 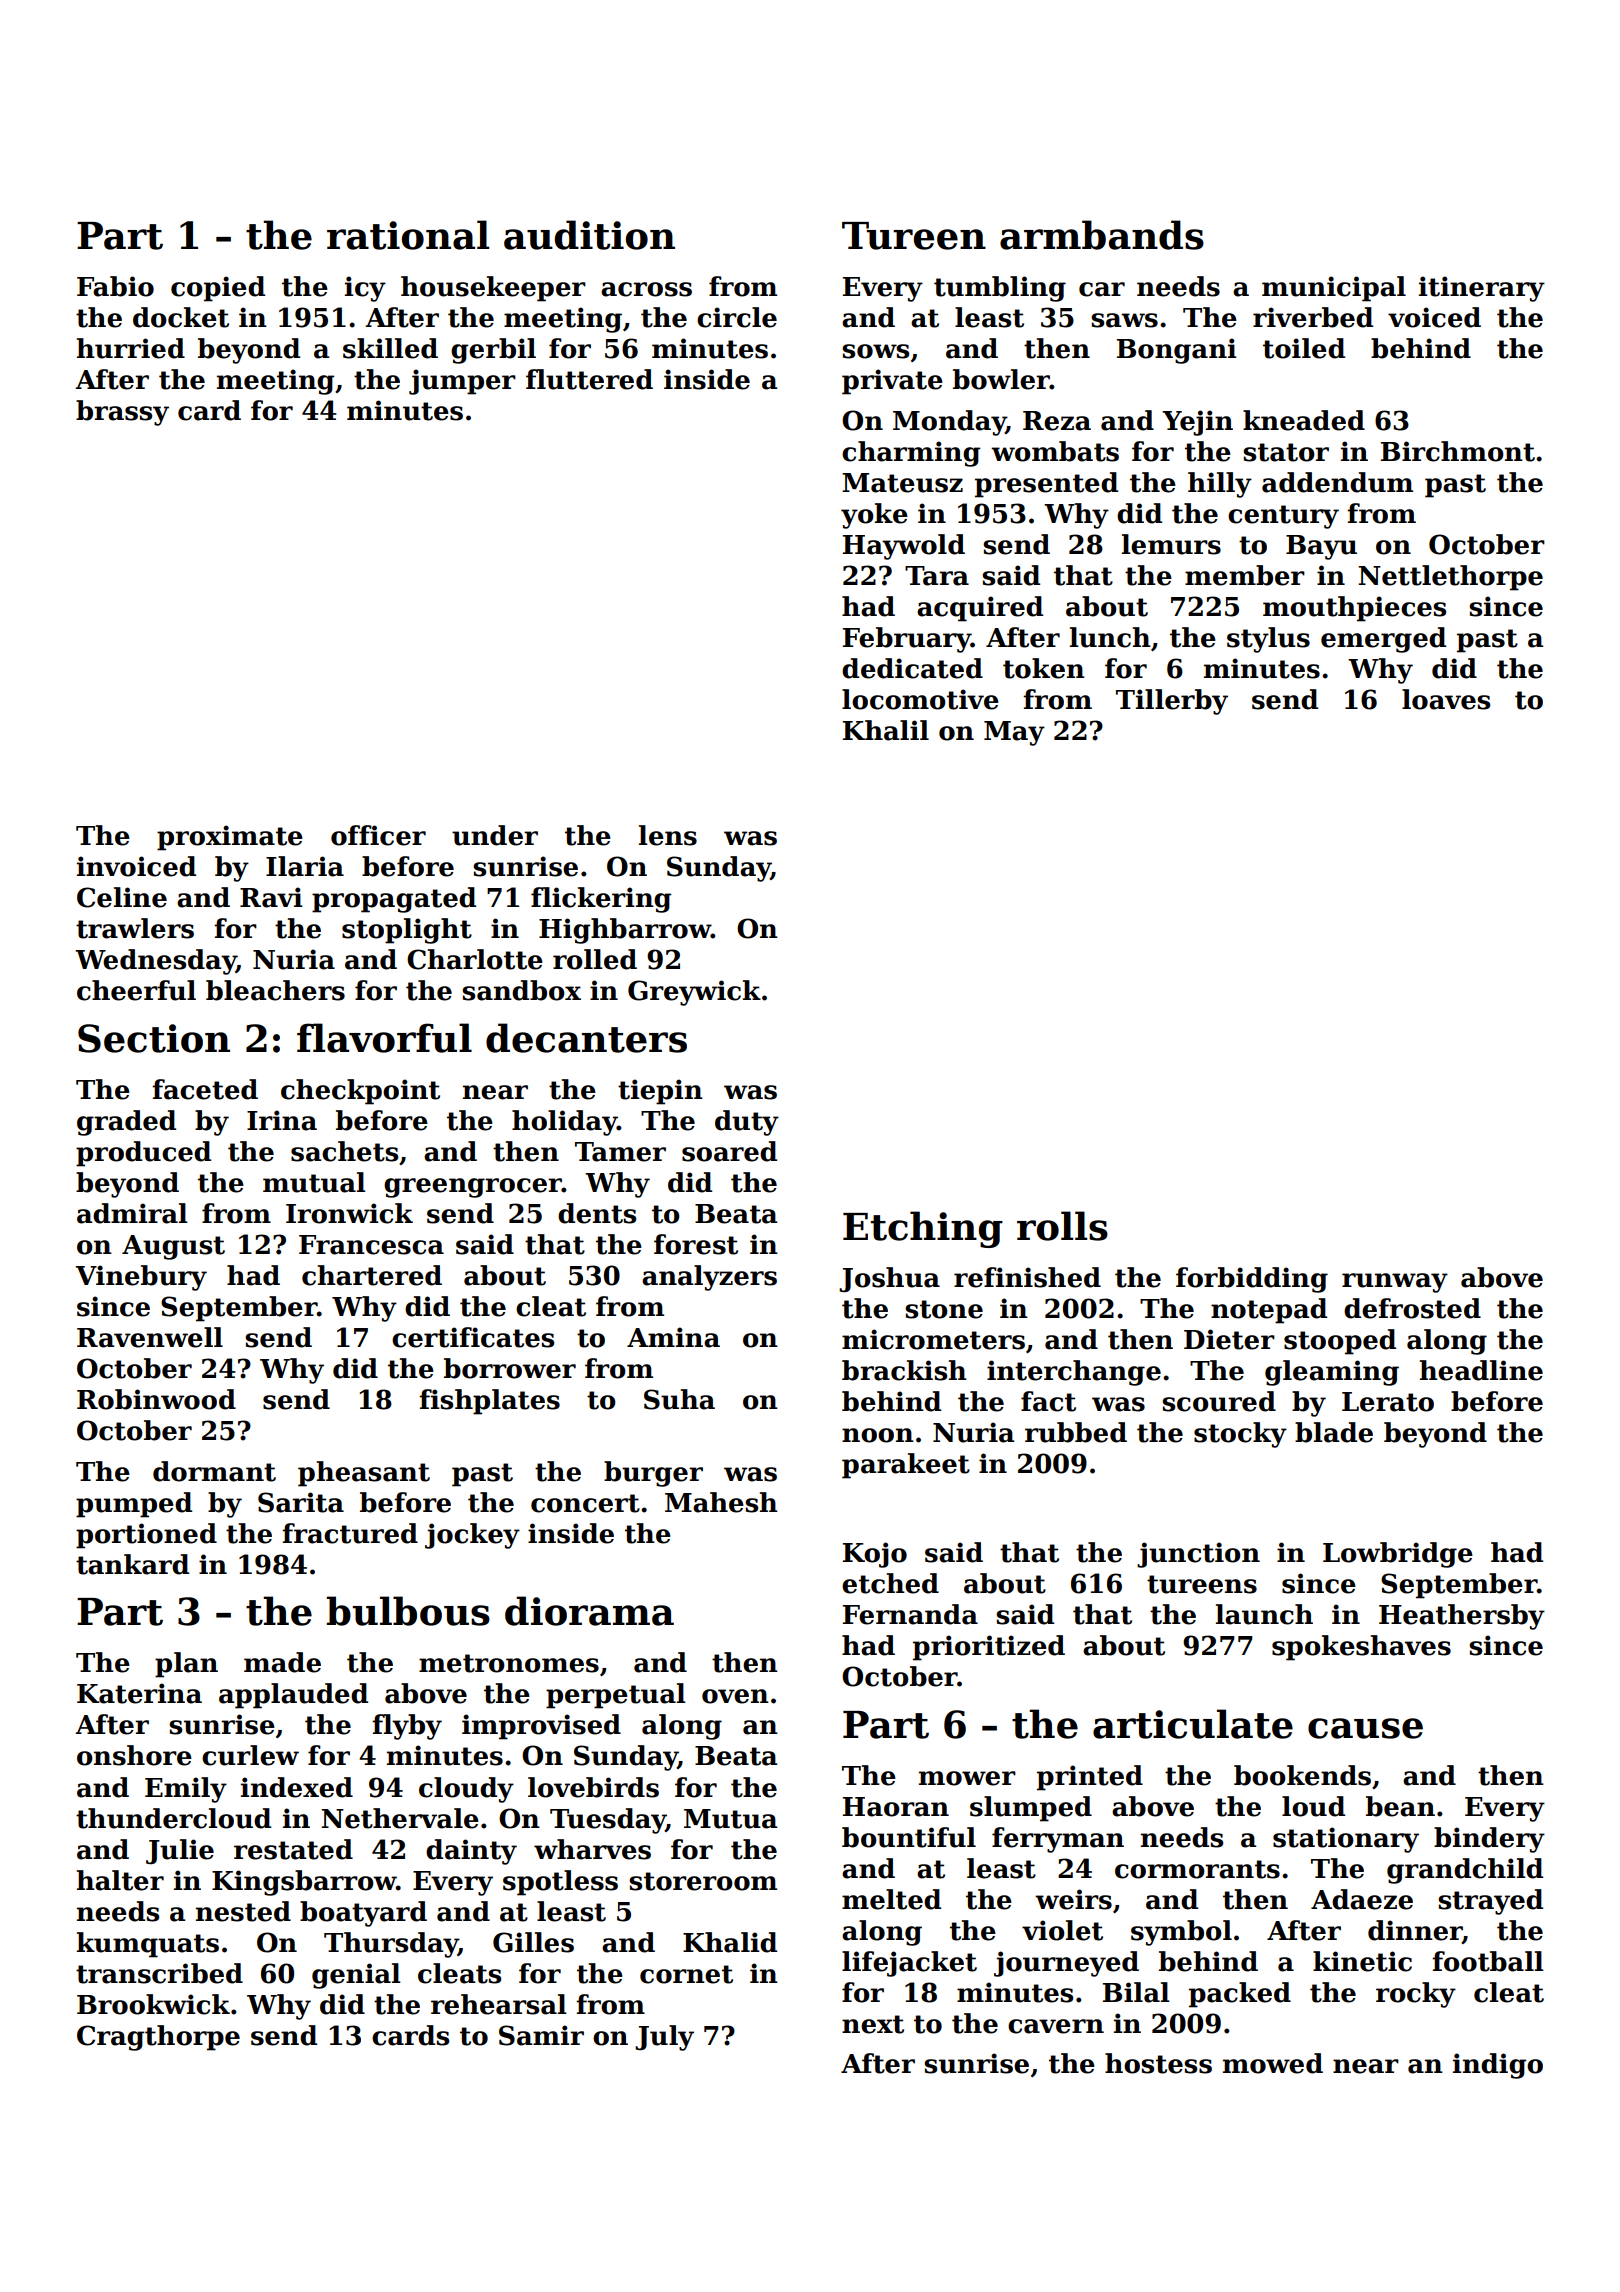 What do you see at coordinates (949, 423) in the screenshot?
I see `Monday` at bounding box center [949, 423].
